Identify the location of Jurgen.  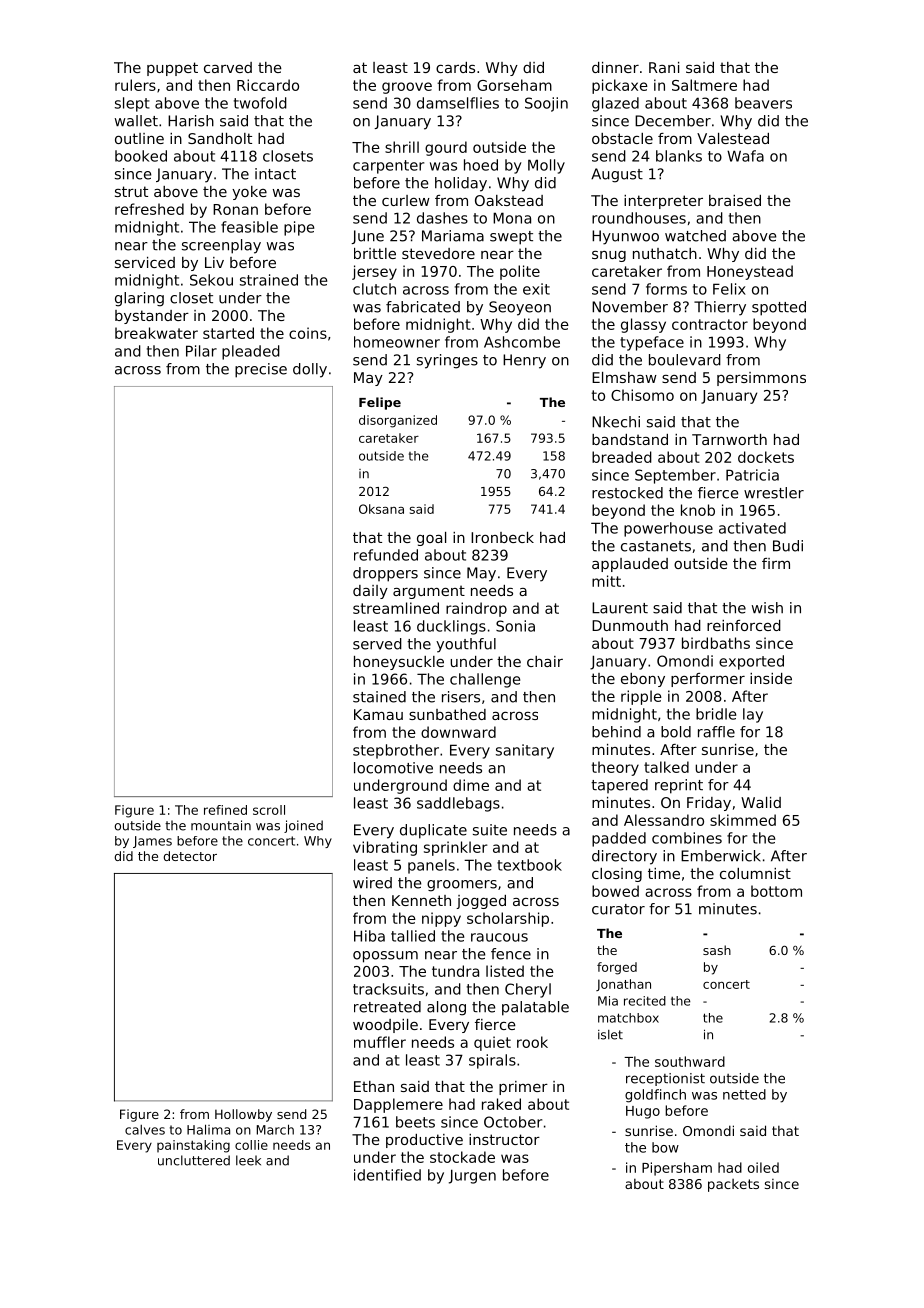
(472, 1176).
